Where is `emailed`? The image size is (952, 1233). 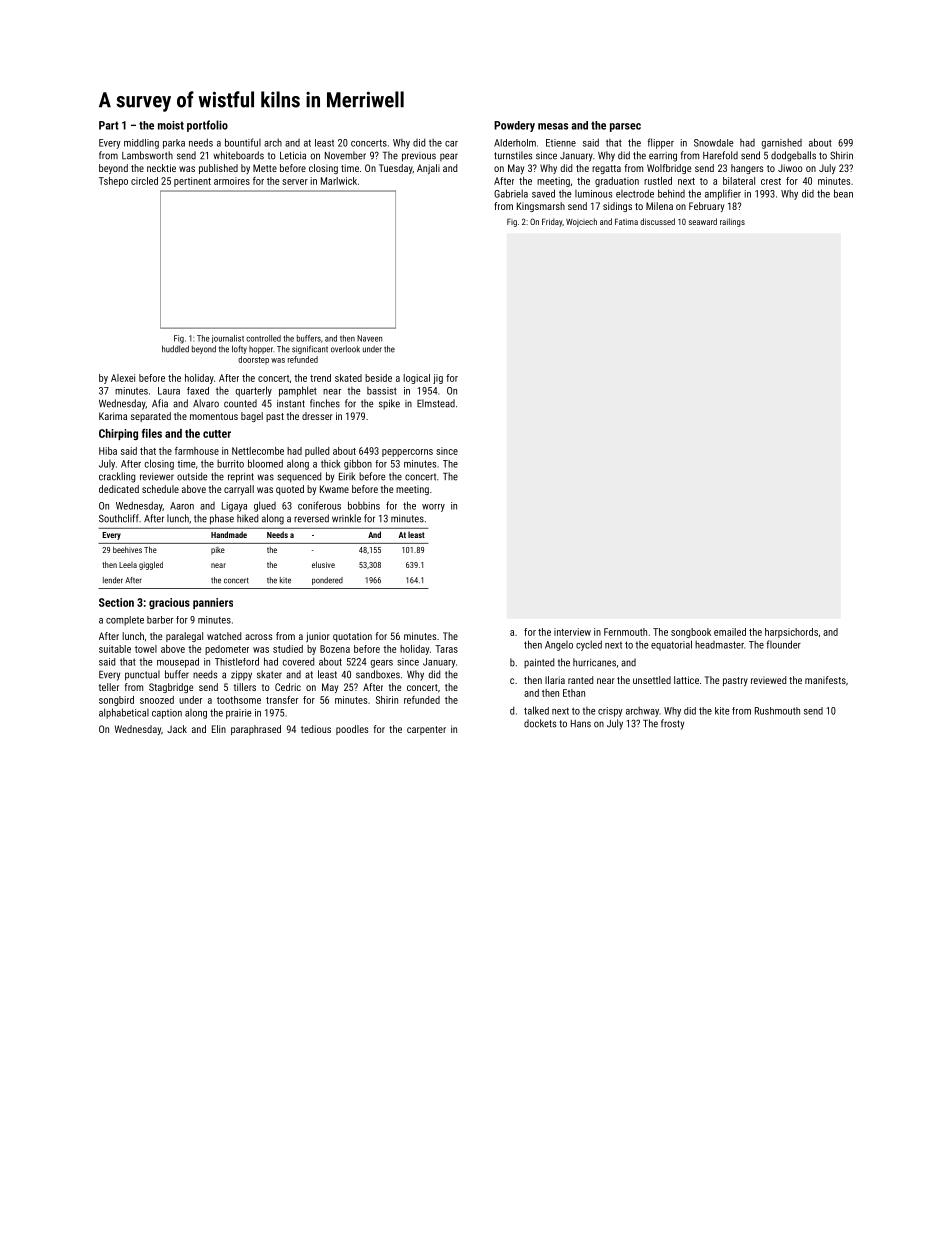
emailed is located at coordinates (730, 632).
